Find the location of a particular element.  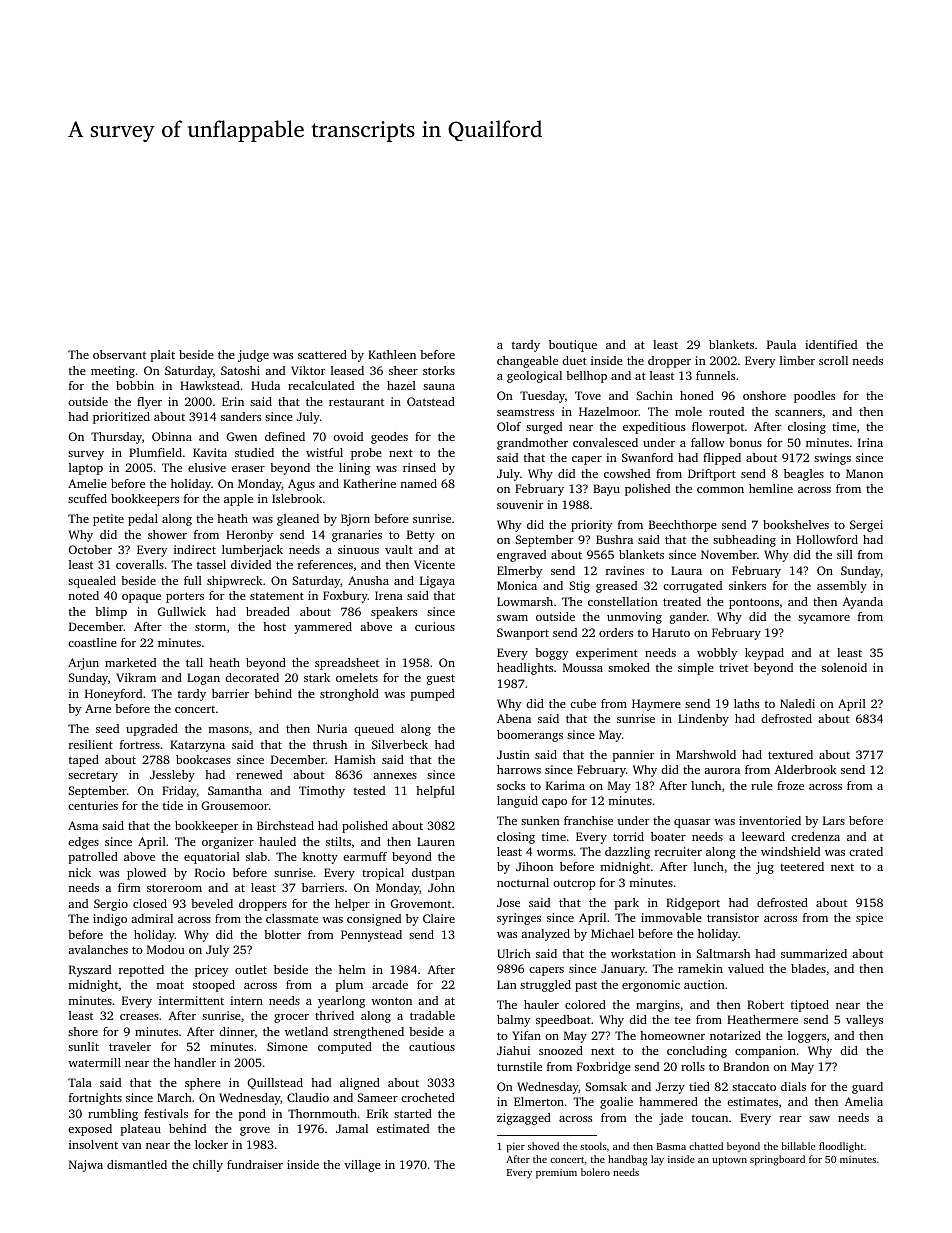

solenoid is located at coordinates (844, 667).
